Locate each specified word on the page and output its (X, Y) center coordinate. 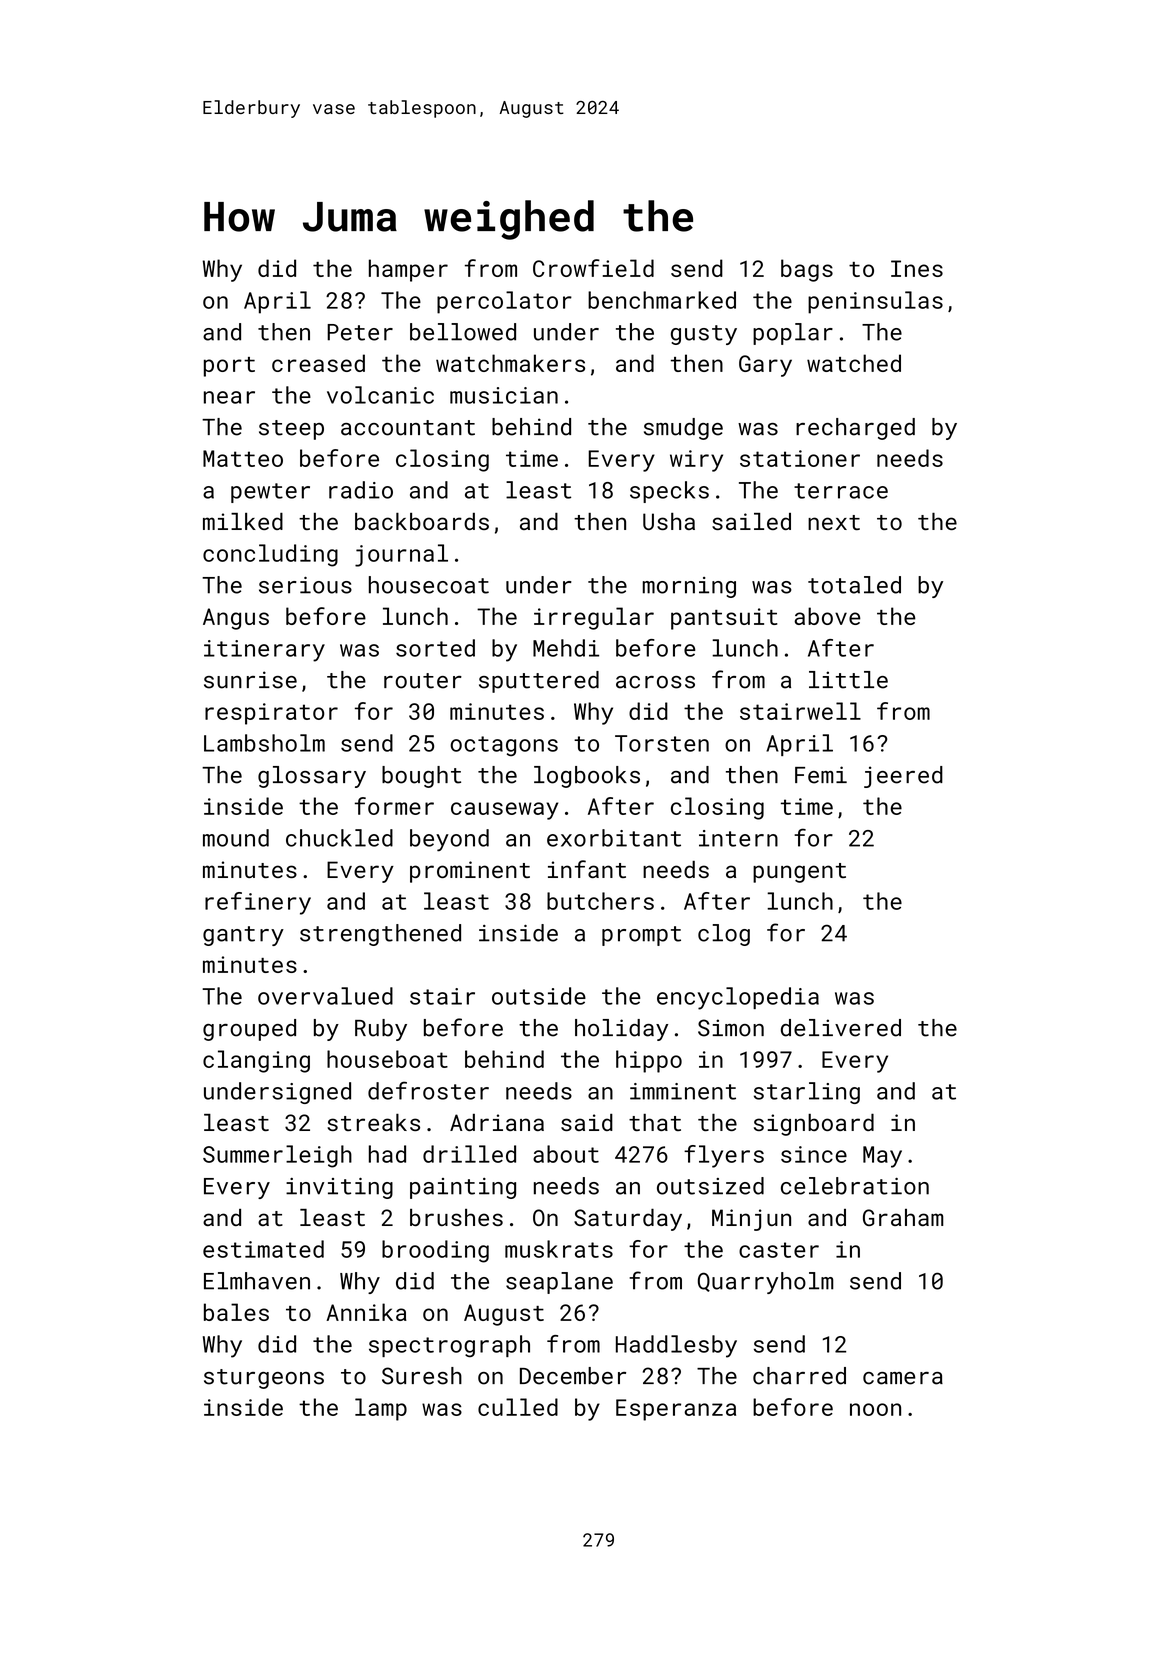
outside (539, 996)
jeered (903, 777)
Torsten (662, 743)
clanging (256, 1061)
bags (807, 270)
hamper (408, 270)
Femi (821, 775)
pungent (799, 873)
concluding (270, 555)
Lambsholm (264, 743)
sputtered (539, 682)
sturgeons (264, 1379)
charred (799, 1376)
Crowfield (593, 268)
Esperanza (676, 1410)
